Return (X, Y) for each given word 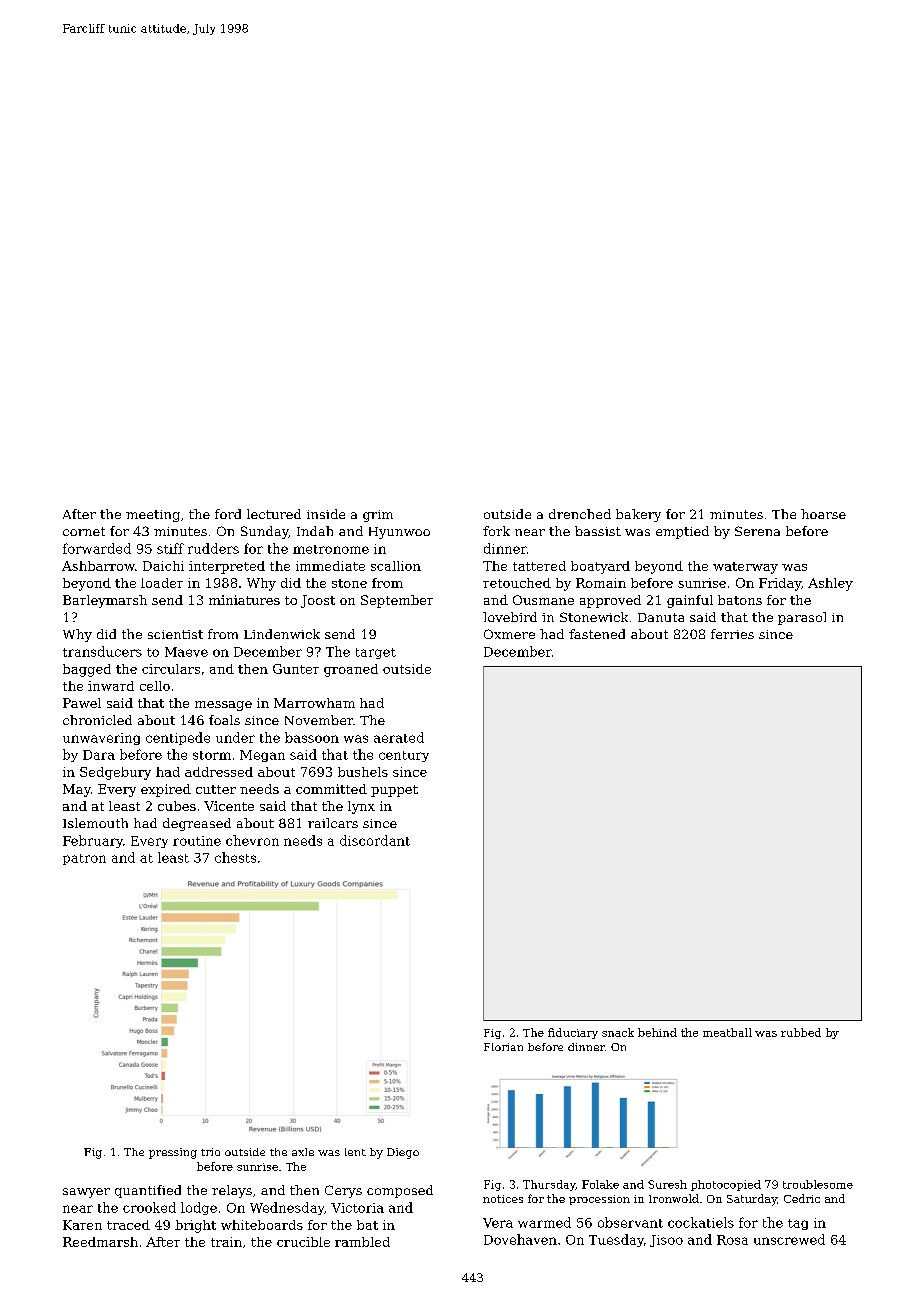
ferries (732, 634)
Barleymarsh (105, 601)
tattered (539, 566)
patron (84, 859)
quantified (148, 1191)
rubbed (801, 1032)
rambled (362, 1242)
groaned (351, 670)
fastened (597, 634)
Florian (503, 1047)
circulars (171, 669)
